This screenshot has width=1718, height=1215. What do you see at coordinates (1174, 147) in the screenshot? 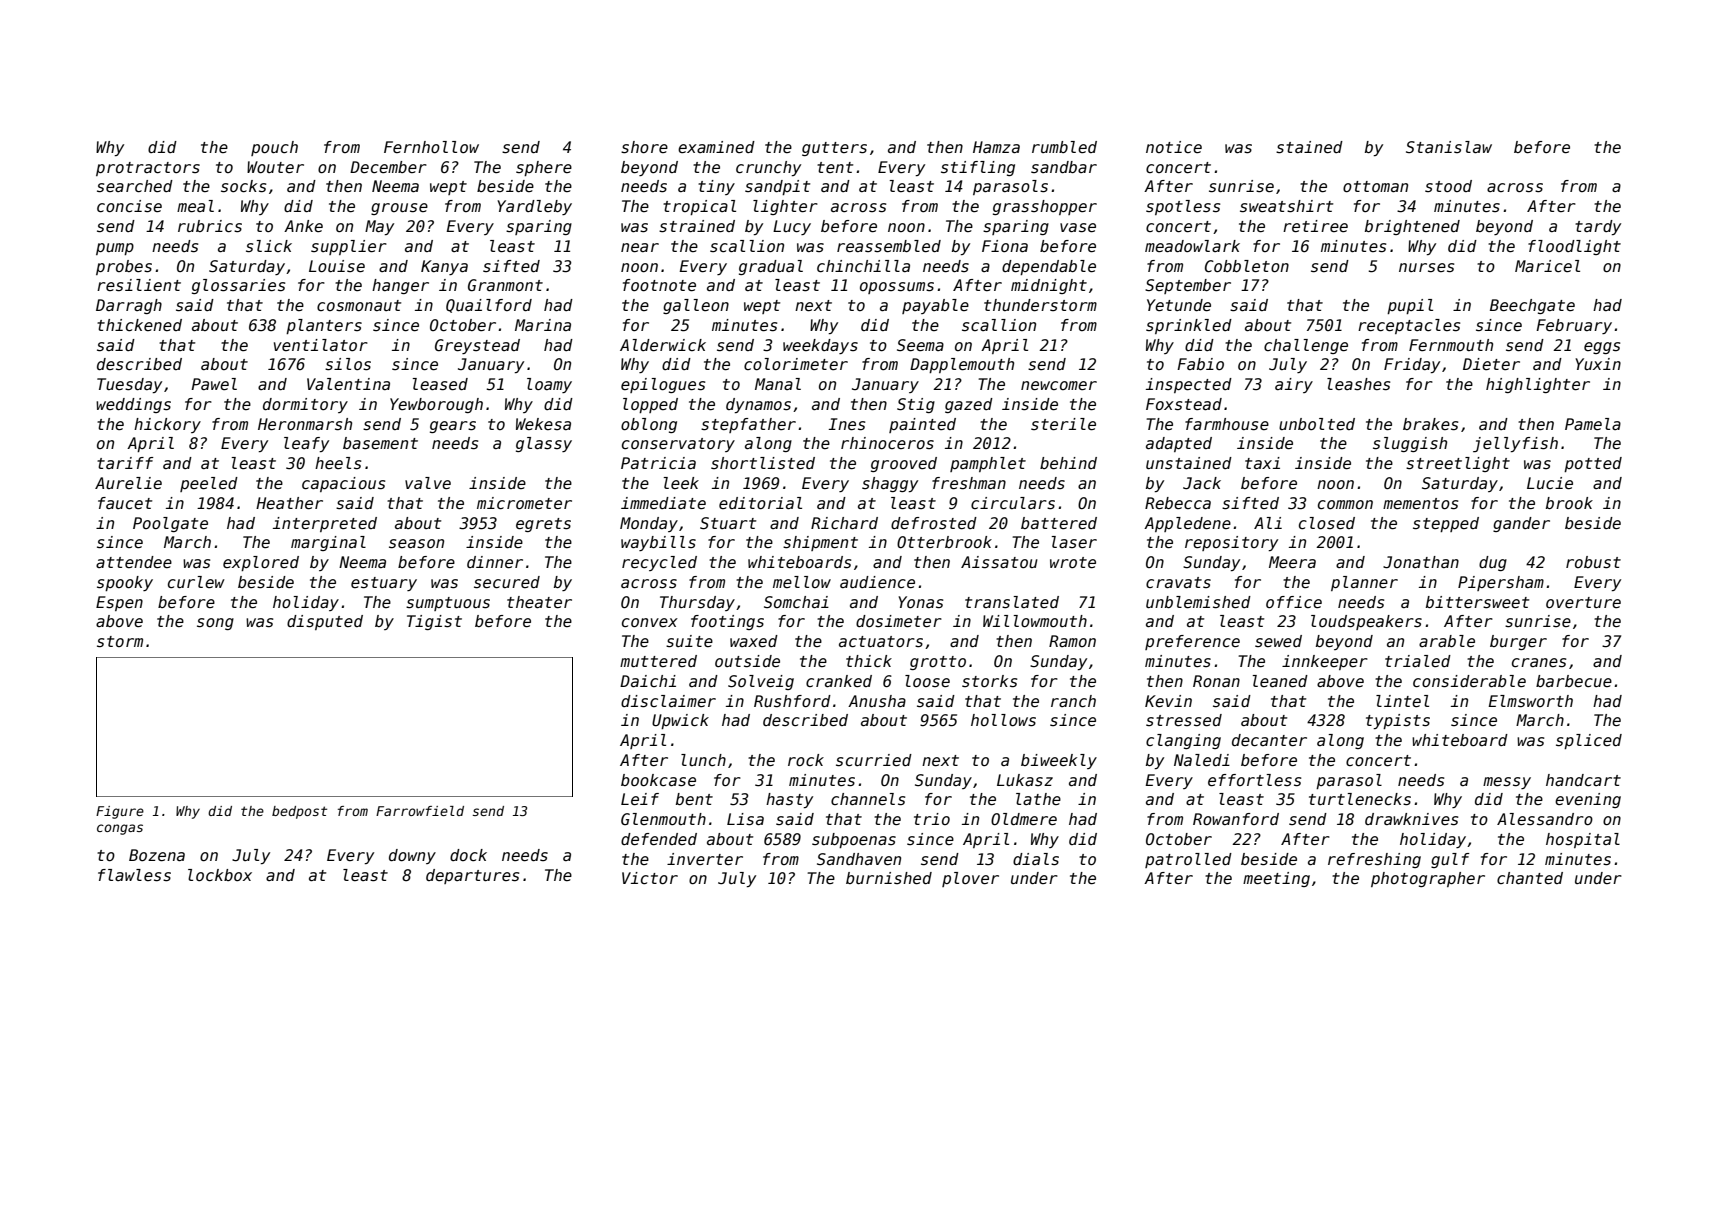
I see `notice` at bounding box center [1174, 147].
